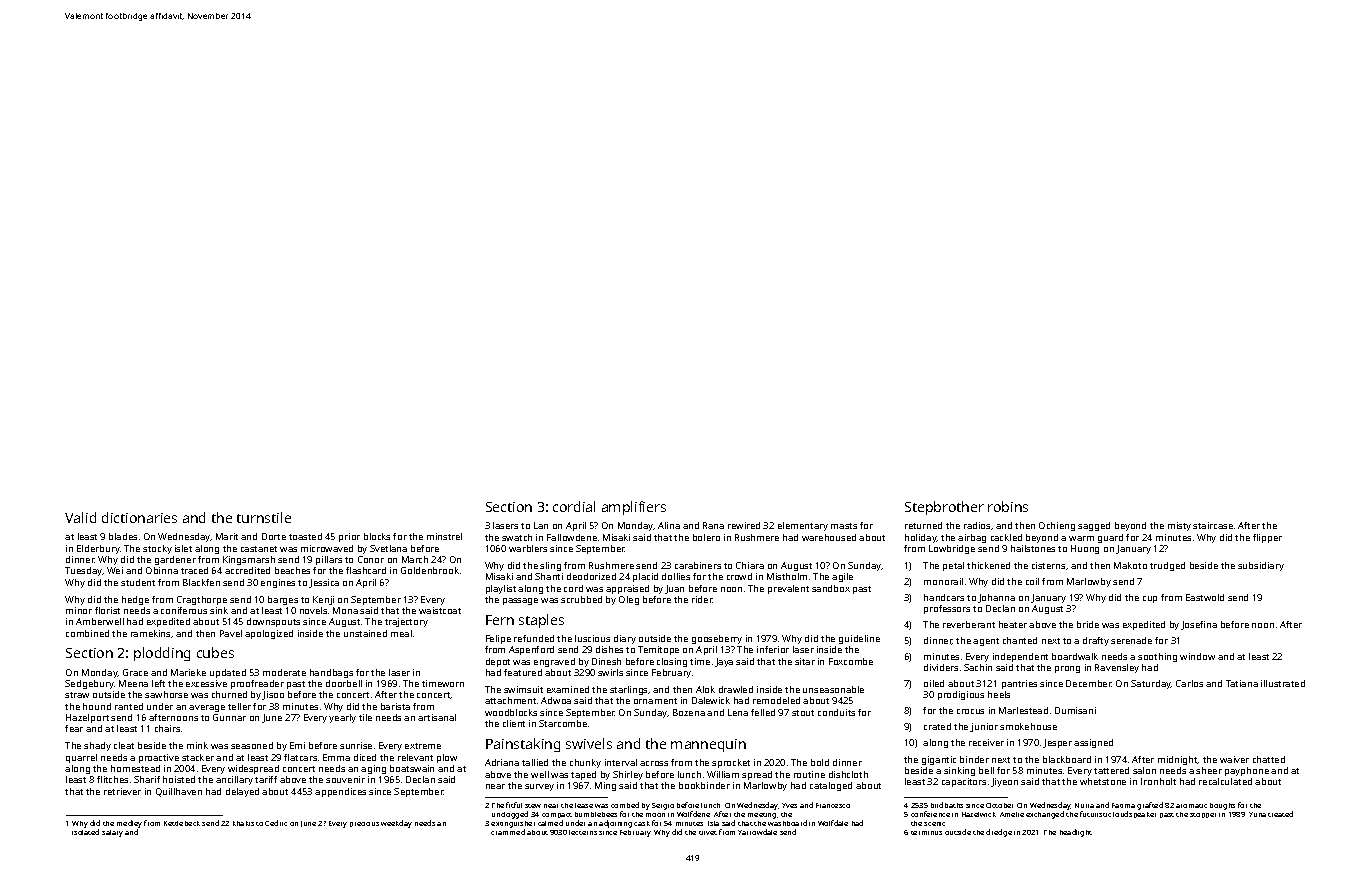 The width and height of the page is (1372, 887). What do you see at coordinates (583, 832) in the page?
I see `lecterns` at bounding box center [583, 832].
